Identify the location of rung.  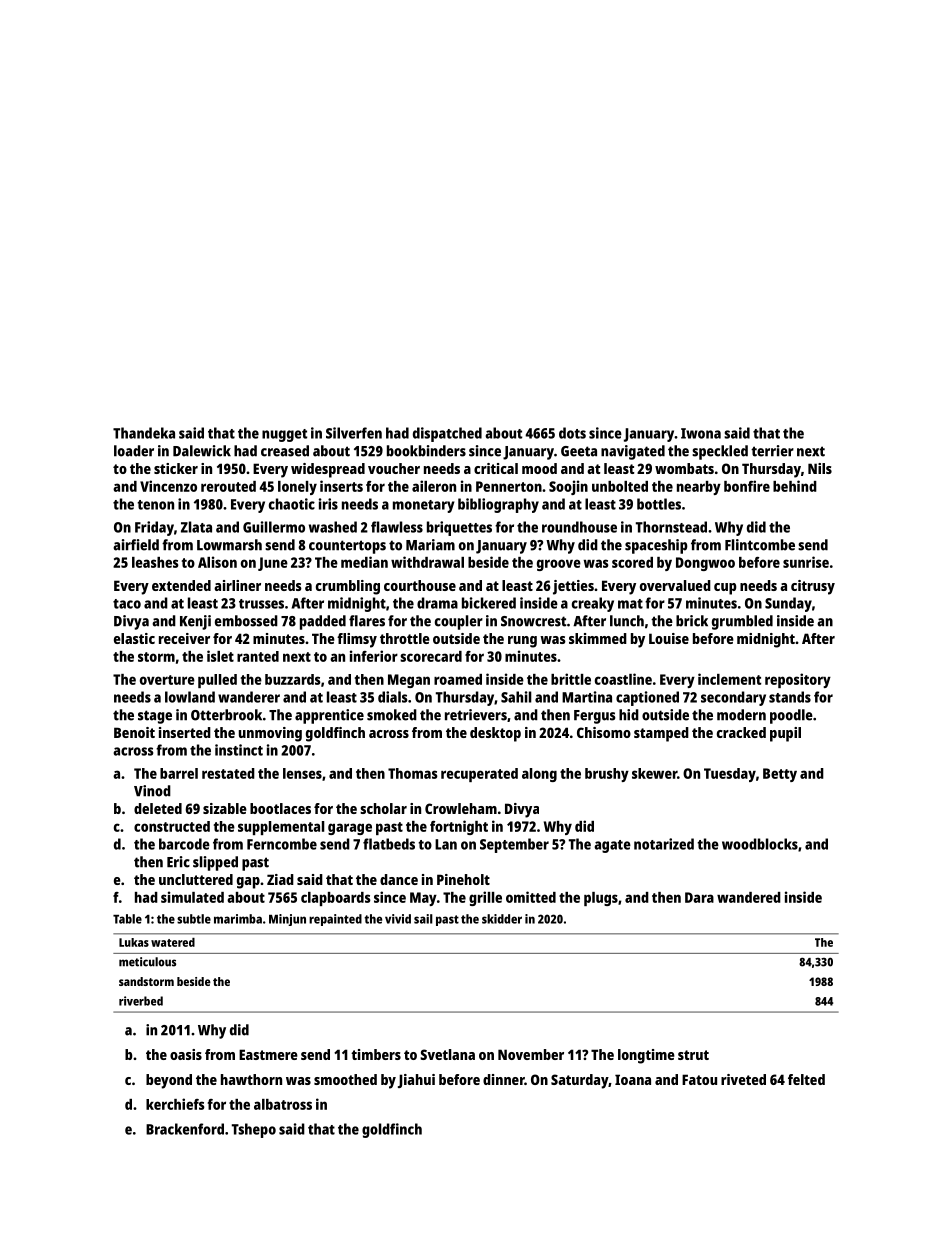
(522, 642).
